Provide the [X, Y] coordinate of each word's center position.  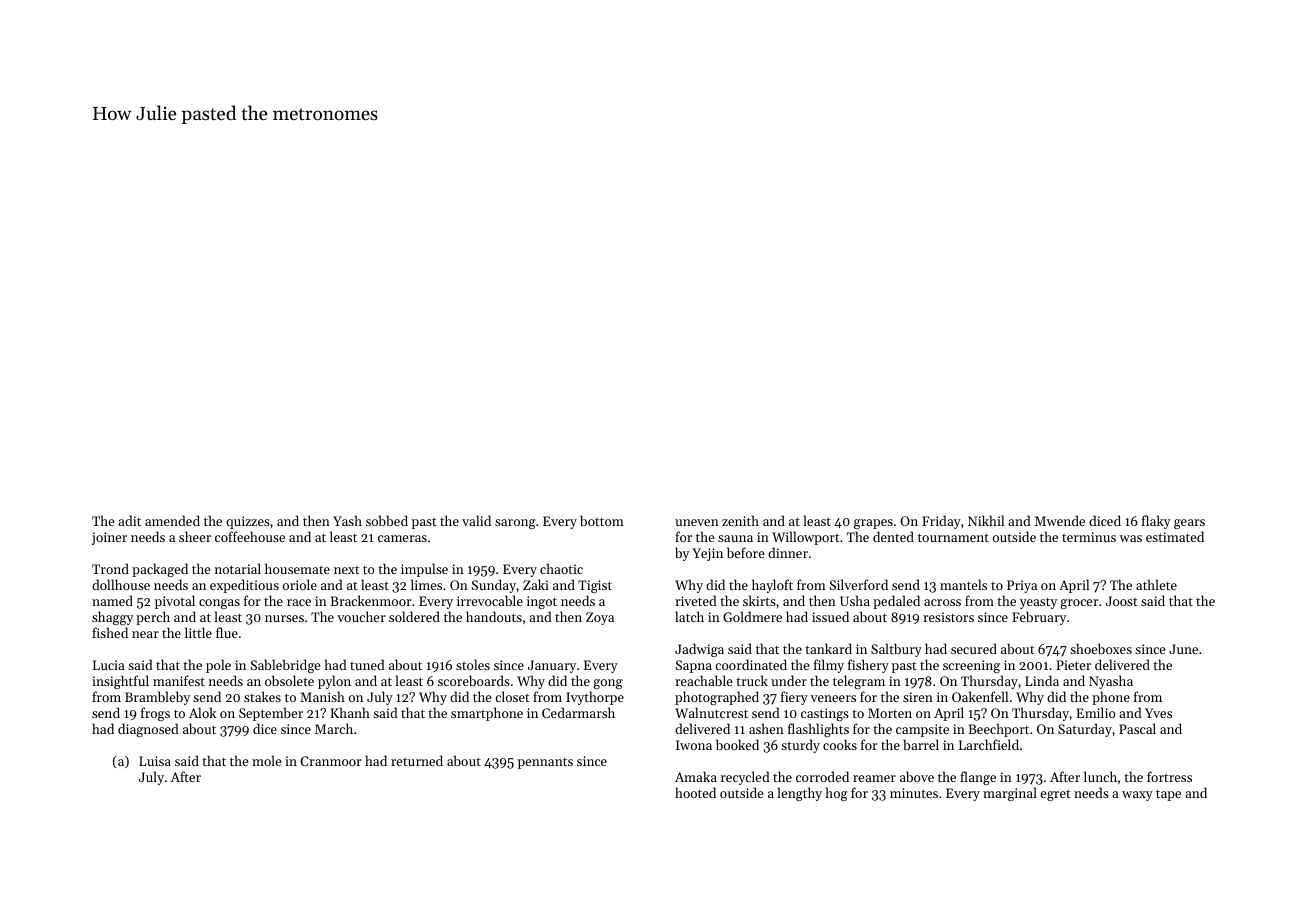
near [145, 634]
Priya [1022, 586]
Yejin [707, 554]
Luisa [155, 761]
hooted [695, 792]
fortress [1169, 776]
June [1183, 649]
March [334, 728]
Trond [110, 568]
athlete [1156, 584]
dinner [788, 552]
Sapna [694, 666]
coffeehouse [250, 536]
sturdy [800, 746]
